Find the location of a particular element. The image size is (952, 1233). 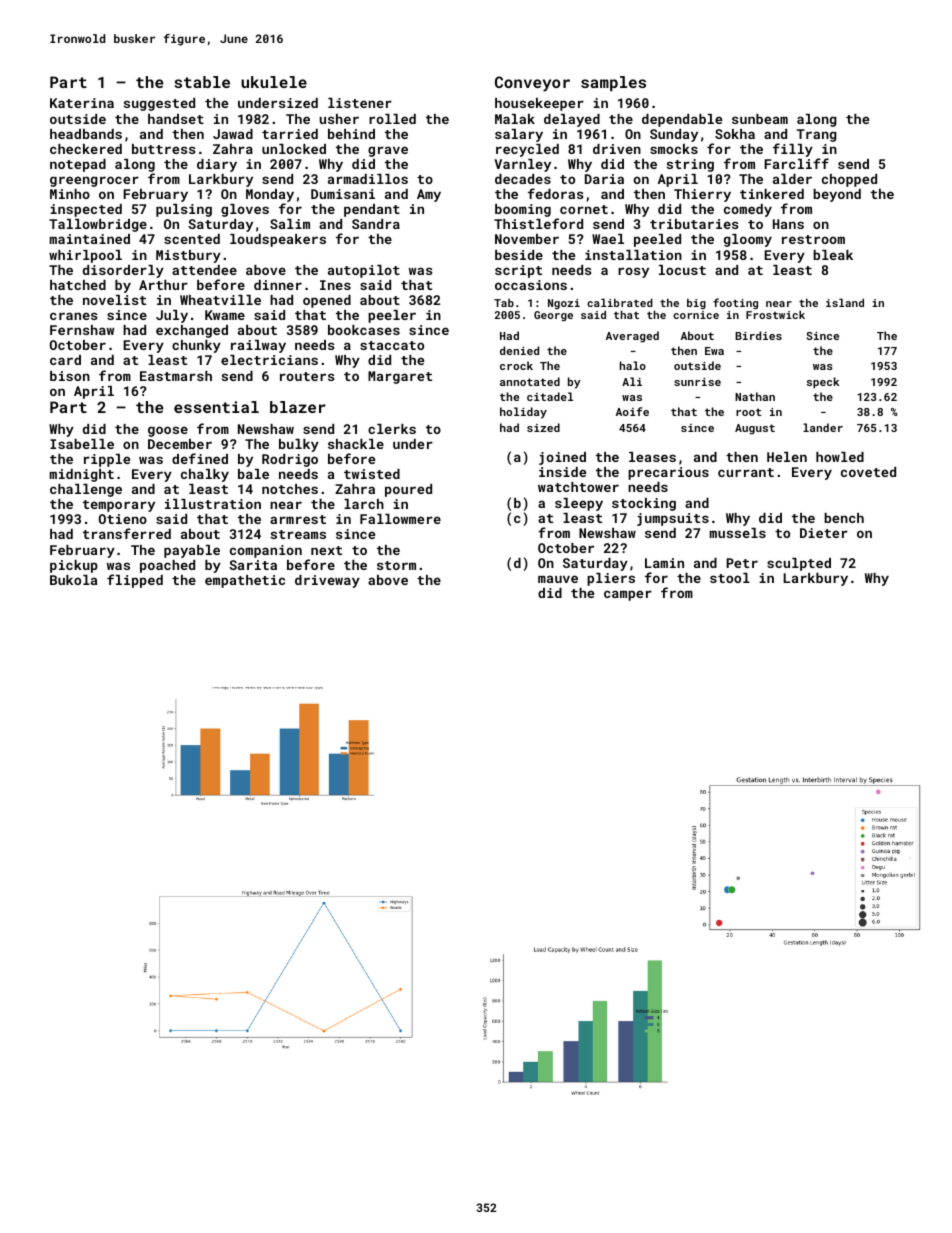

camper is located at coordinates (628, 595).
